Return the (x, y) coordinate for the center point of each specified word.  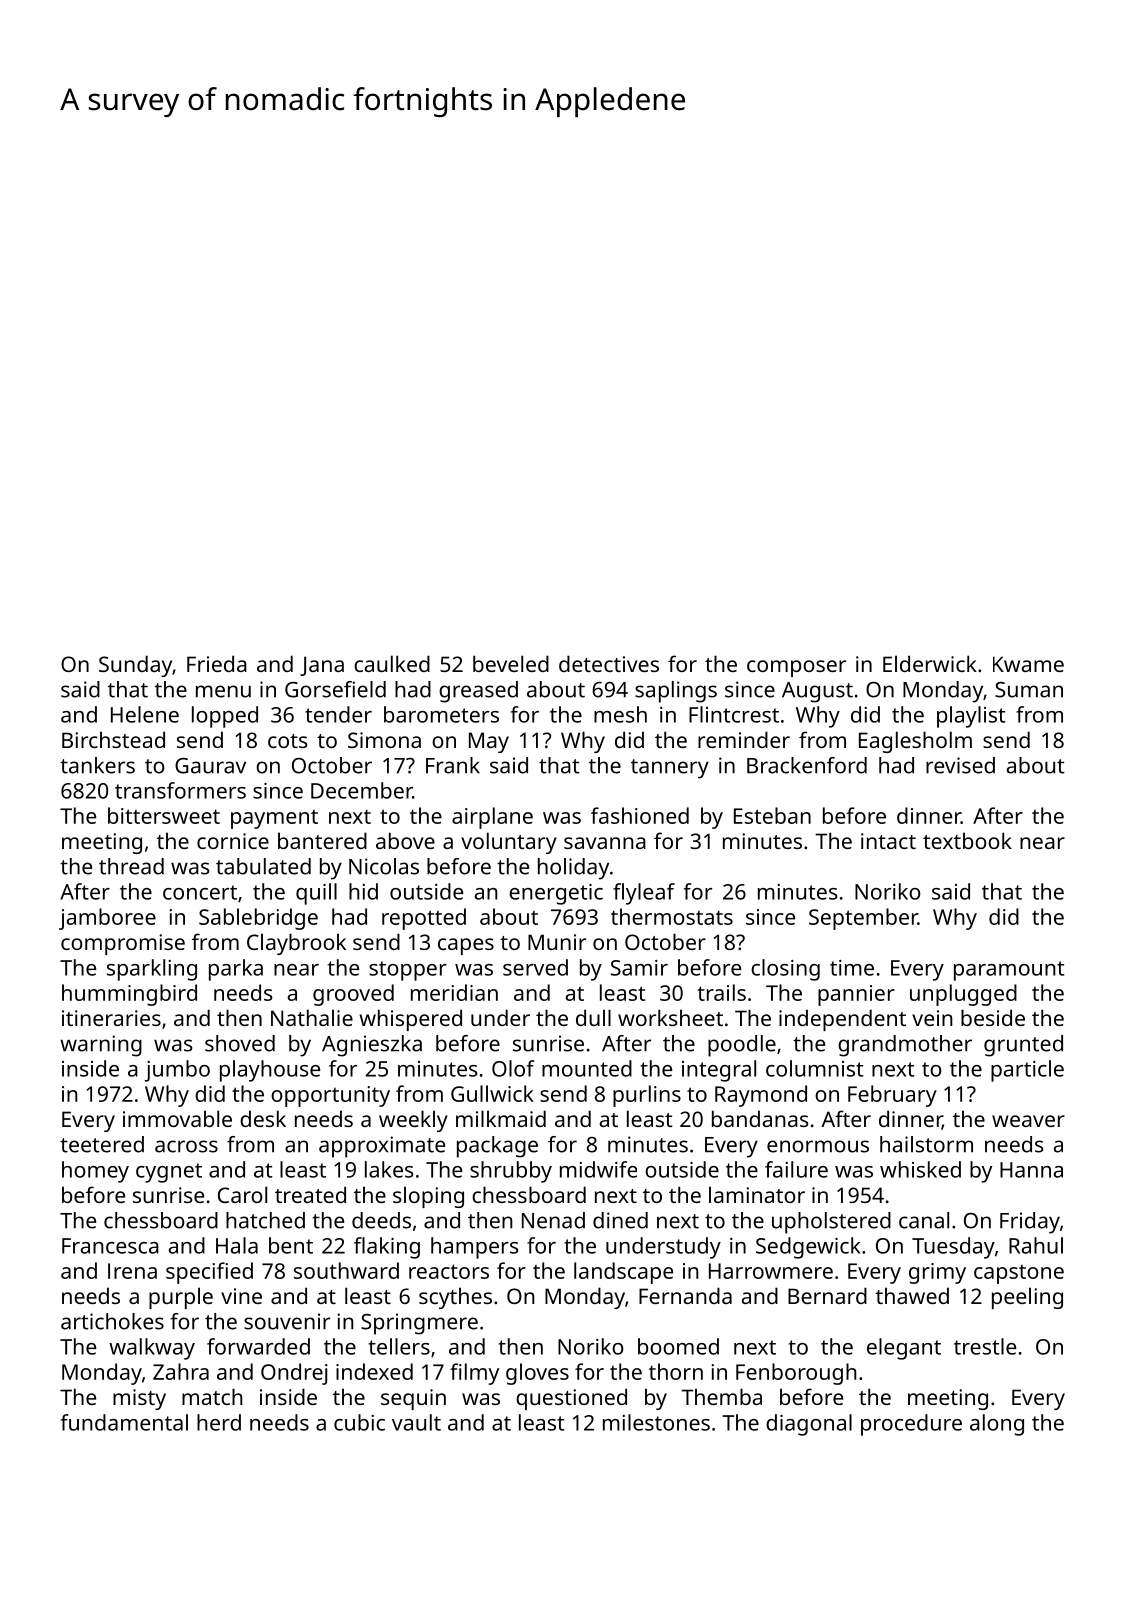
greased (478, 692)
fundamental (124, 1422)
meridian (454, 992)
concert (200, 892)
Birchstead (113, 739)
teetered (102, 1144)
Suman (1029, 690)
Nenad (553, 1220)
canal (924, 1220)
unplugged (963, 995)
